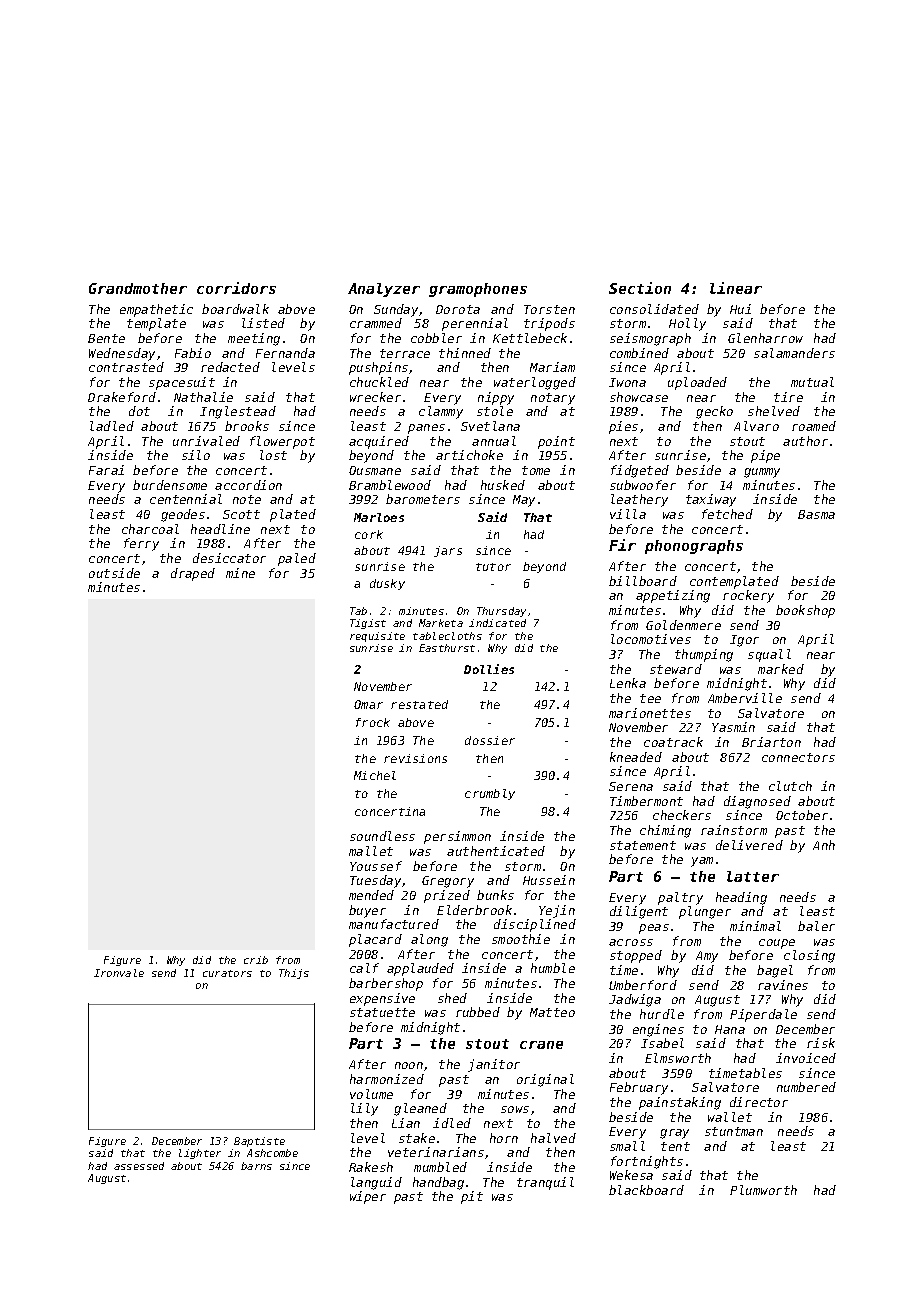  What do you see at coordinates (386, 984) in the screenshot?
I see `barbershop` at bounding box center [386, 984].
